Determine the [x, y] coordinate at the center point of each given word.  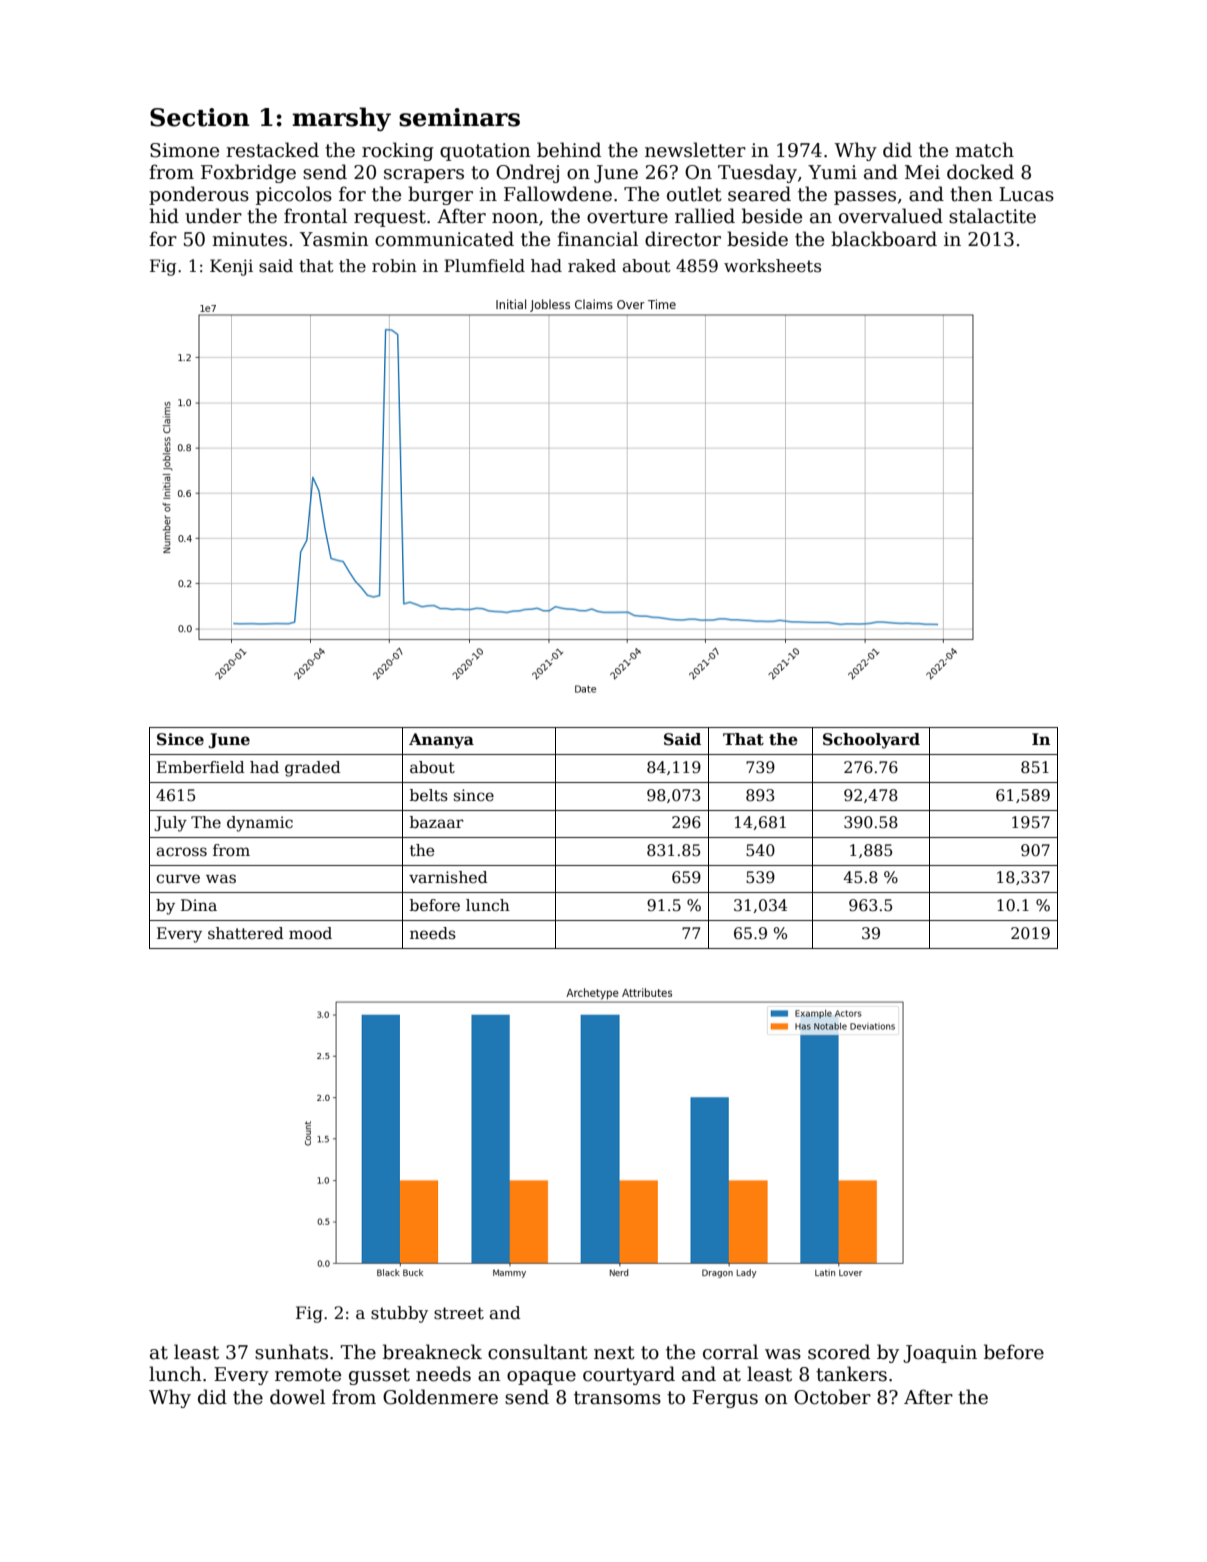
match [984, 150]
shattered [246, 933]
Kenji [231, 267]
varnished [448, 877]
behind [569, 150]
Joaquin [940, 1354]
